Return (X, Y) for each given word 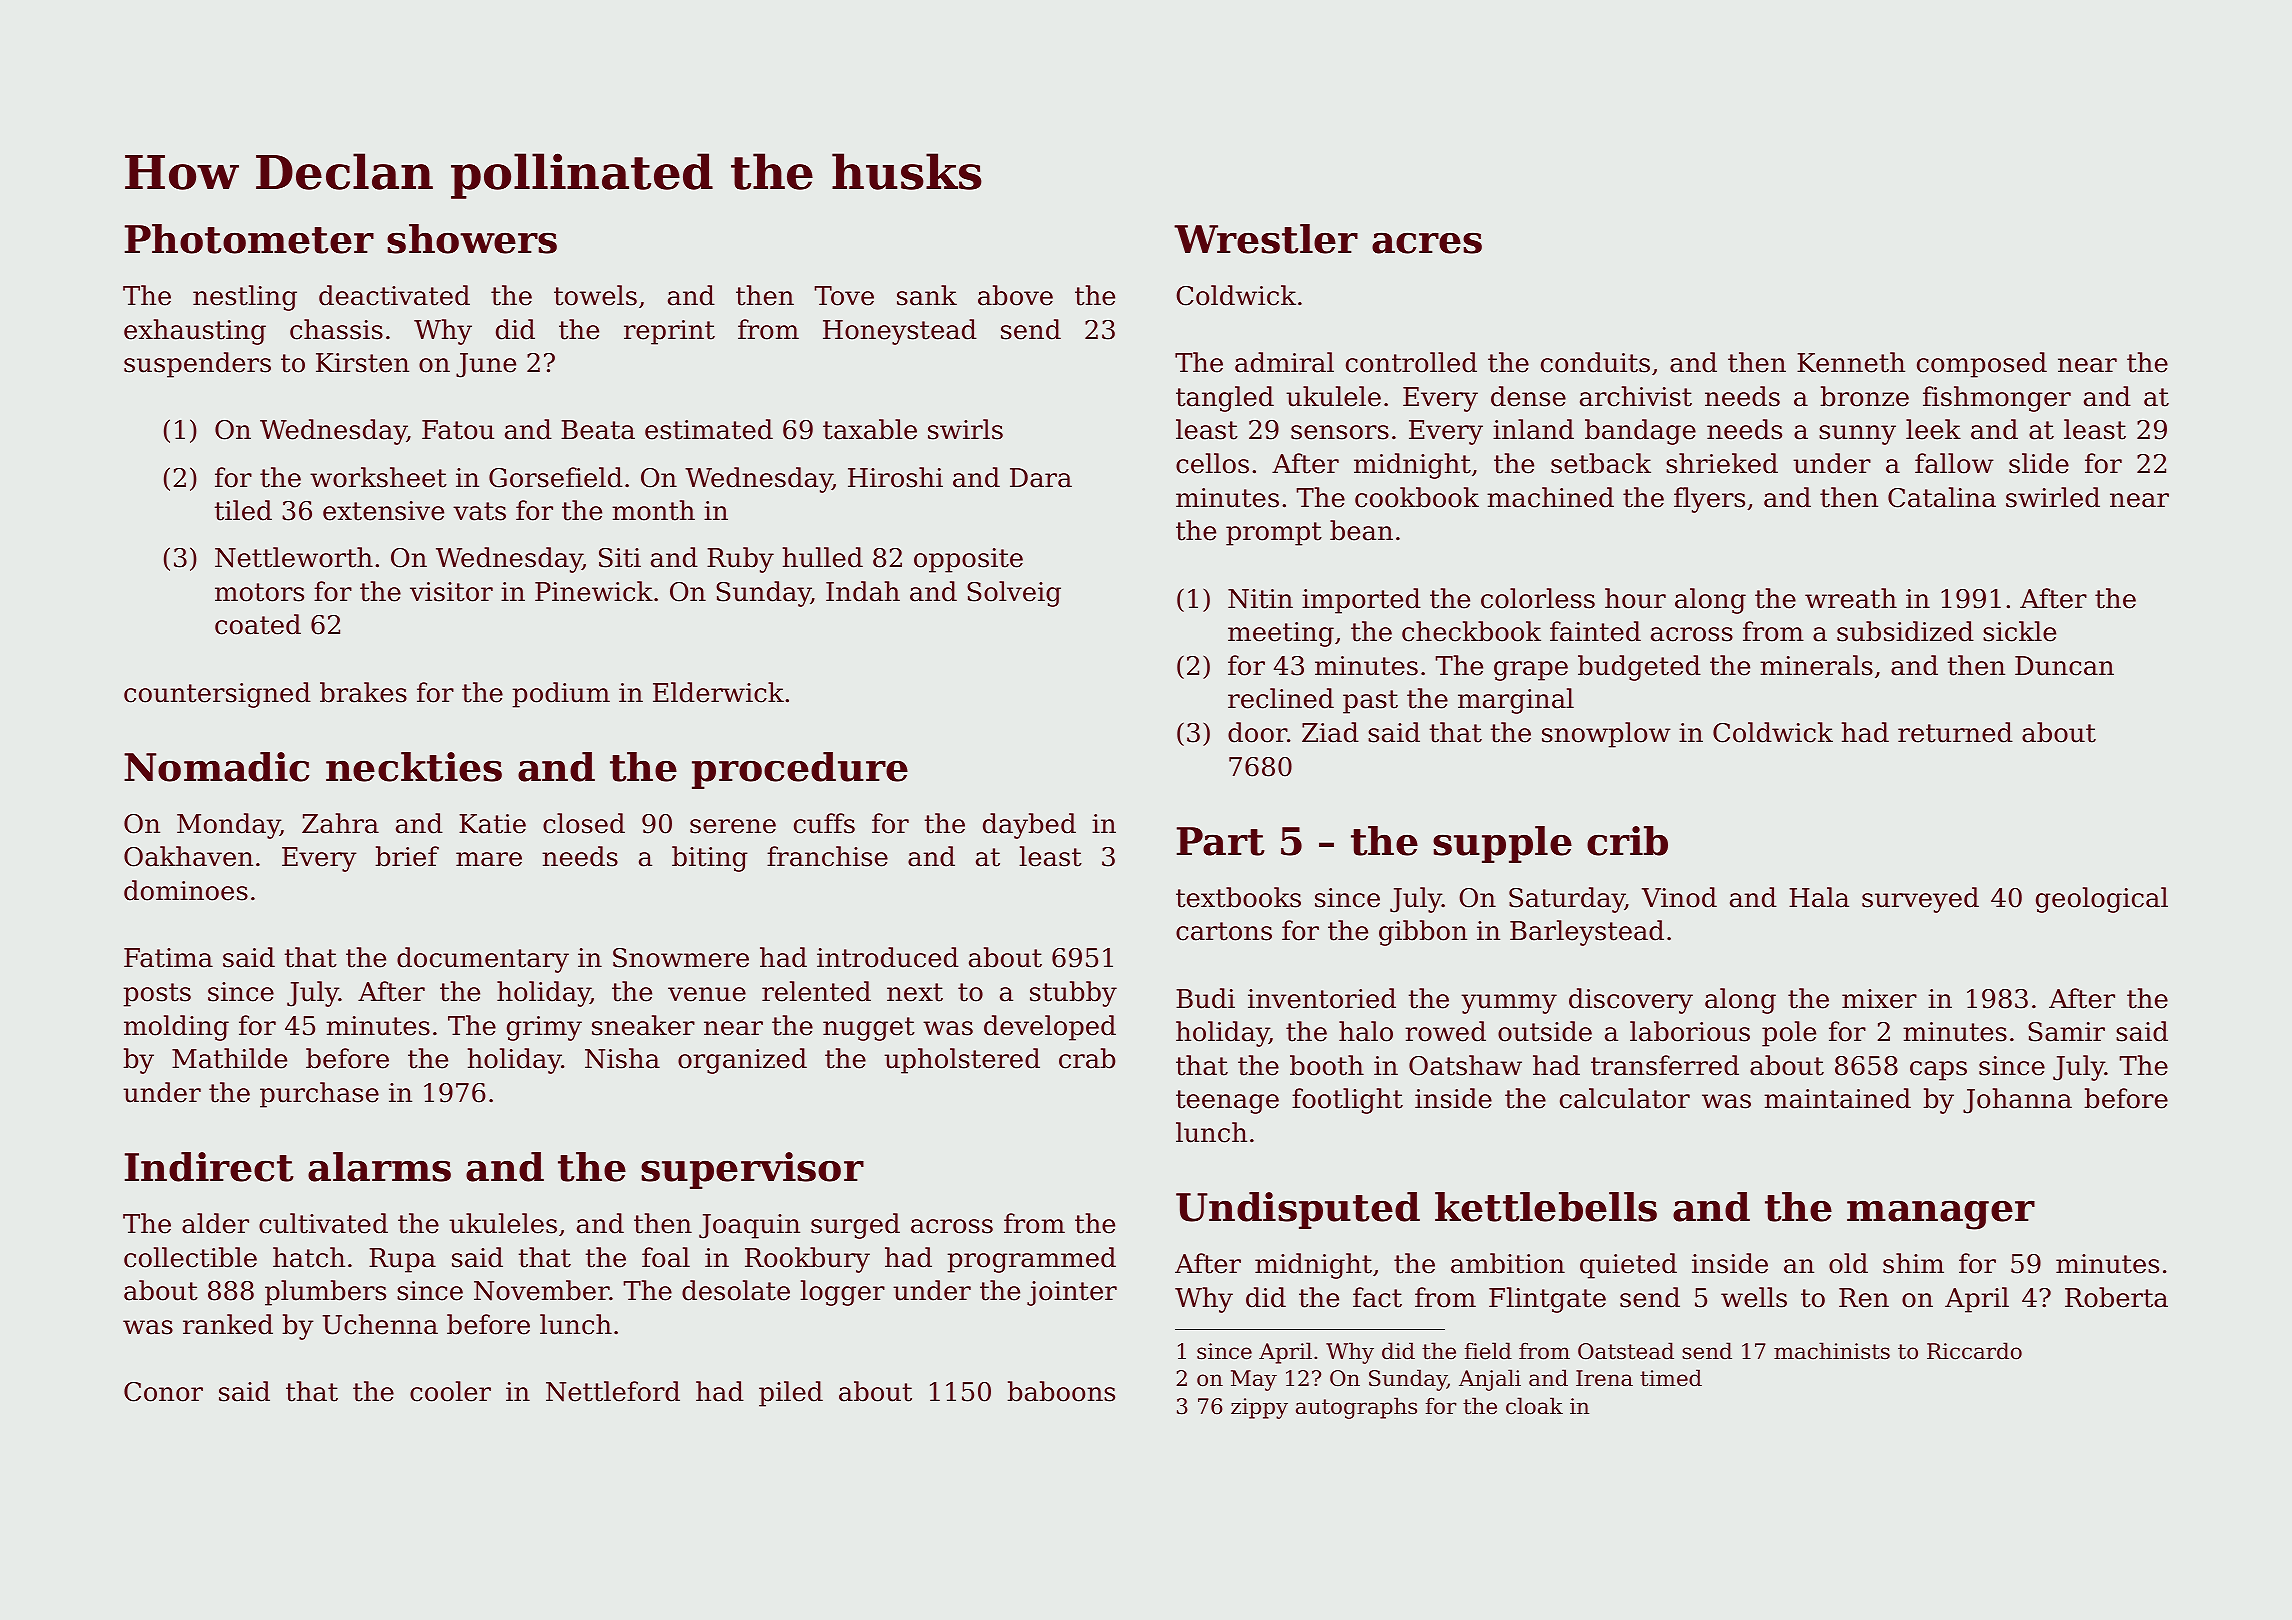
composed (1982, 365)
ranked (228, 1324)
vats (479, 511)
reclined (1281, 698)
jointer (1072, 1293)
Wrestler (1266, 239)
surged (855, 1226)
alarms (379, 1167)
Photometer (249, 239)
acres (1427, 243)
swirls (965, 429)
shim (1913, 1263)
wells (1754, 1297)
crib (1627, 841)
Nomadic (217, 767)
